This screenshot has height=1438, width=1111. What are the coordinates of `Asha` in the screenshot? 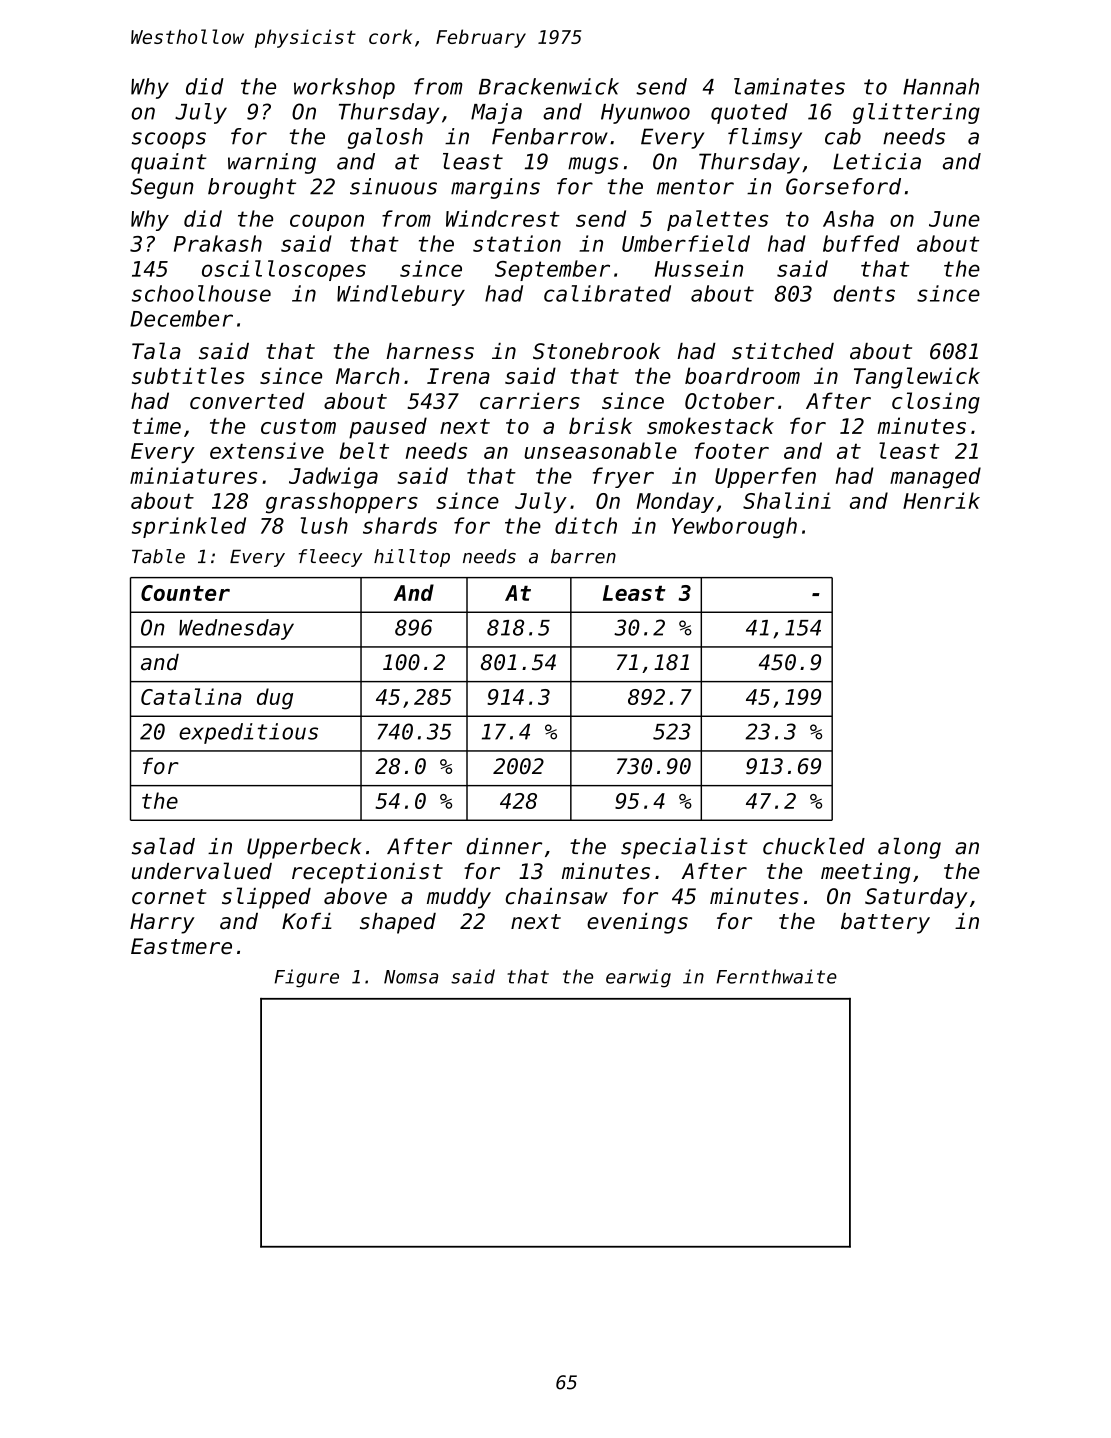 It's located at (848, 218).
